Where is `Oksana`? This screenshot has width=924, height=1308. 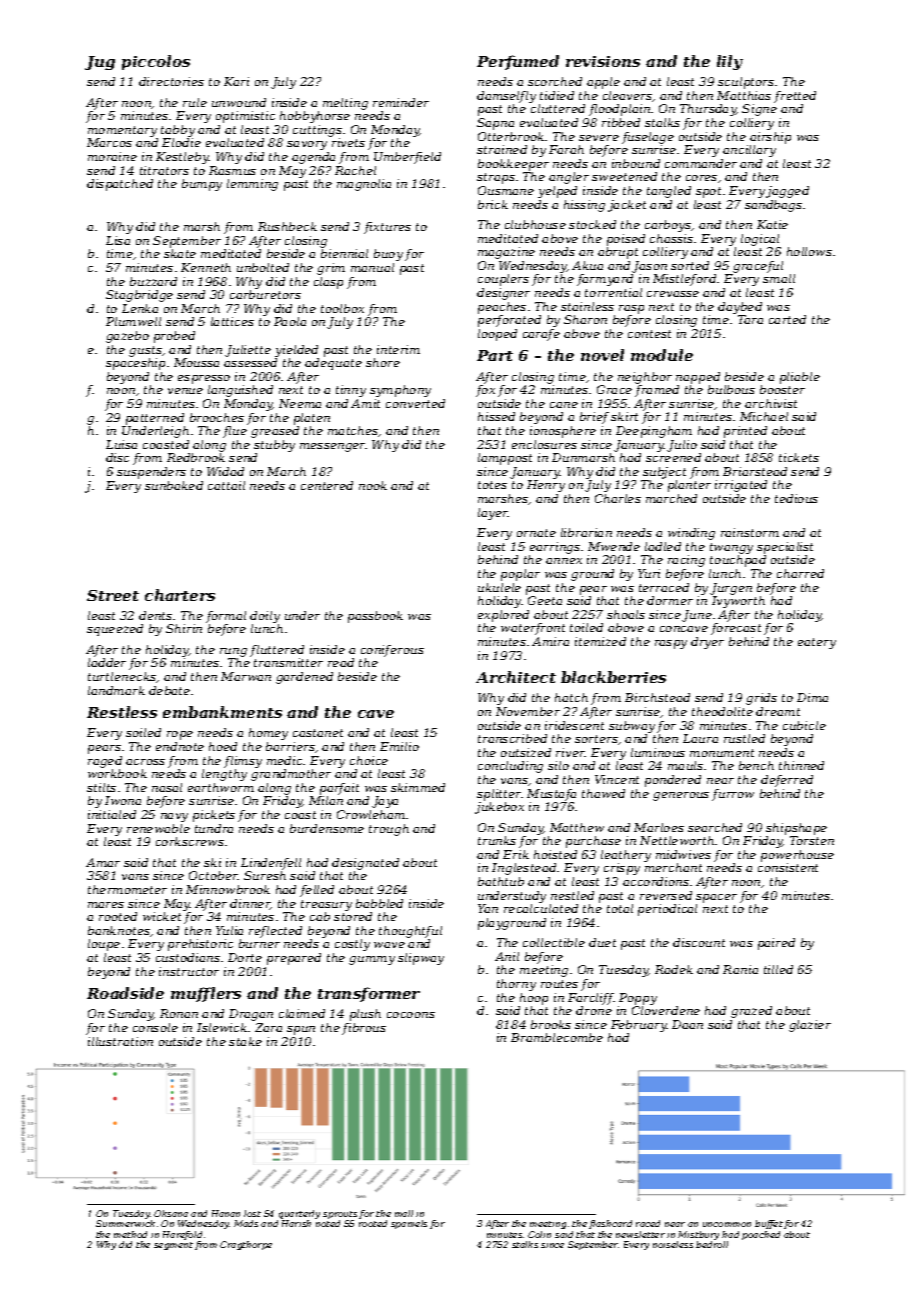
Oksana is located at coordinates (171, 1213).
